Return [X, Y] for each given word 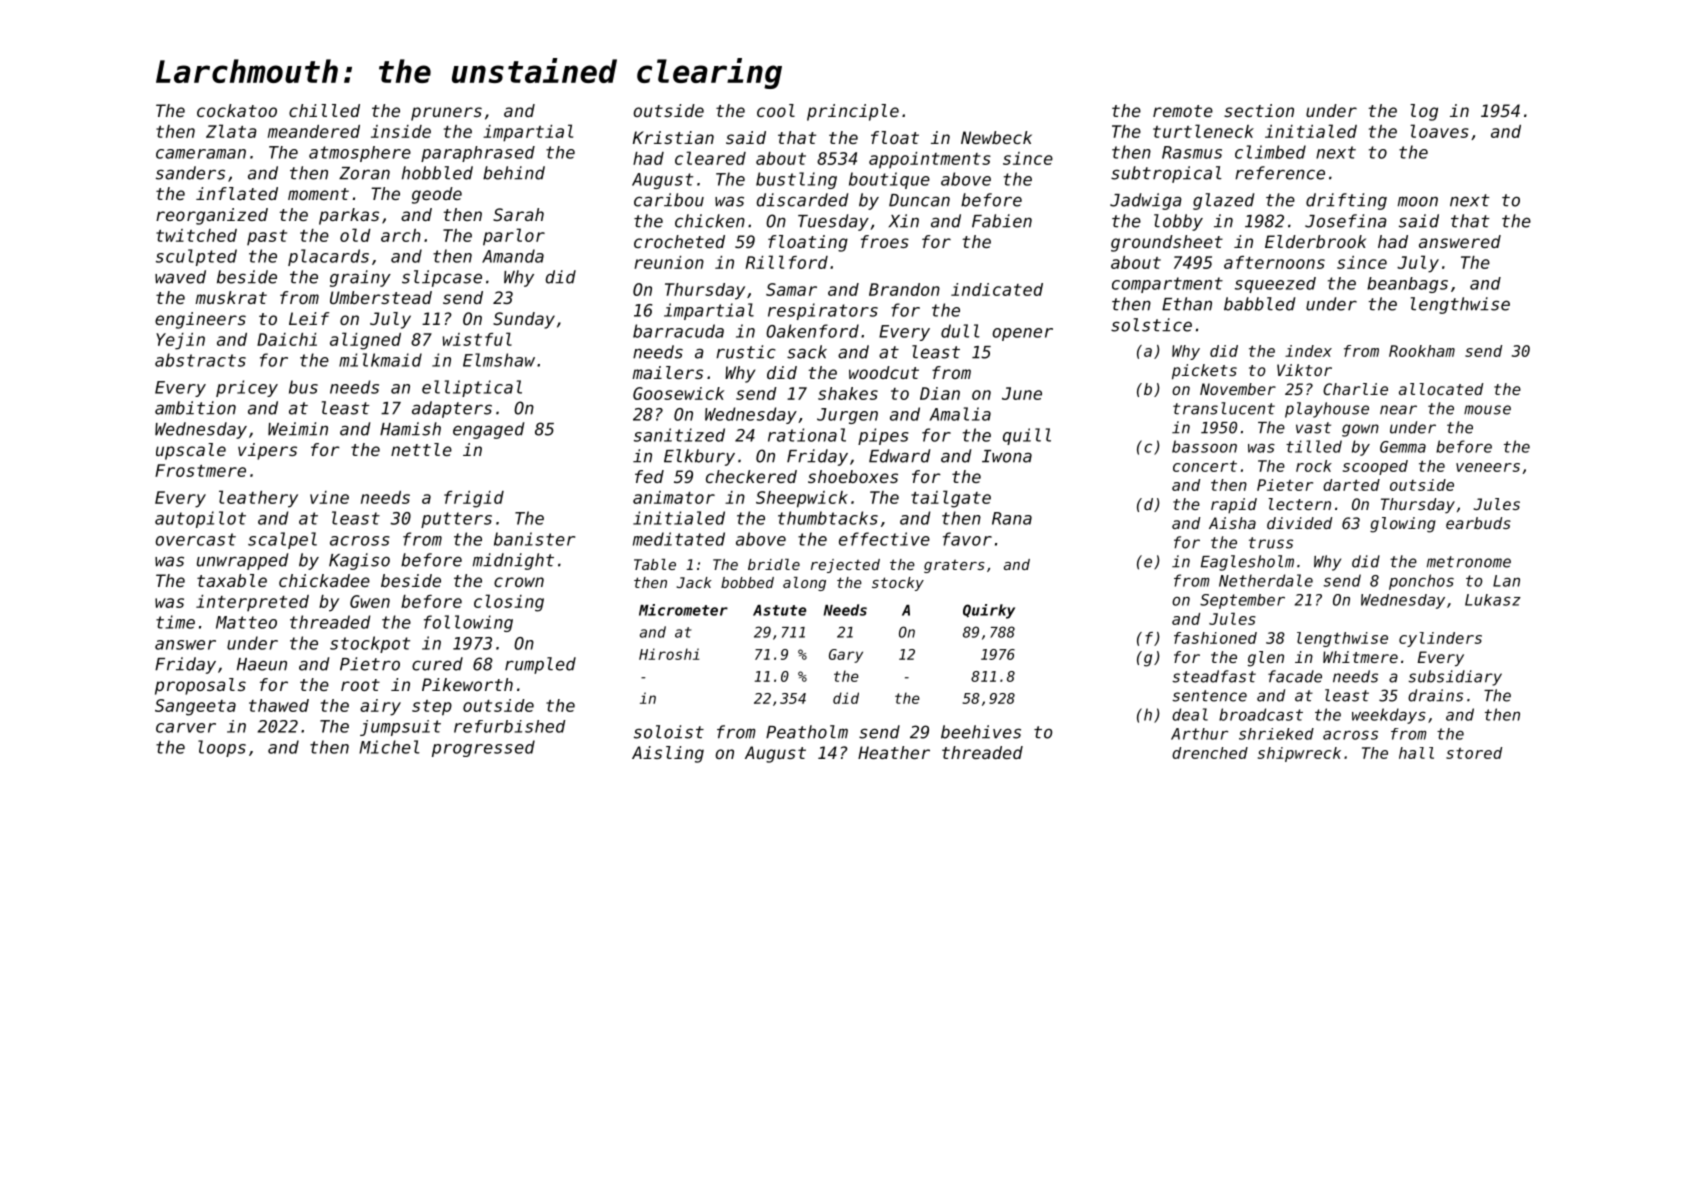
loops [222, 748]
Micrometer [683, 610]
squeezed [1275, 285]
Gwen [370, 601]
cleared [710, 158]
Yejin [180, 341]
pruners [446, 114]
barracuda [678, 331]
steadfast [1214, 676]
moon [1418, 201]
